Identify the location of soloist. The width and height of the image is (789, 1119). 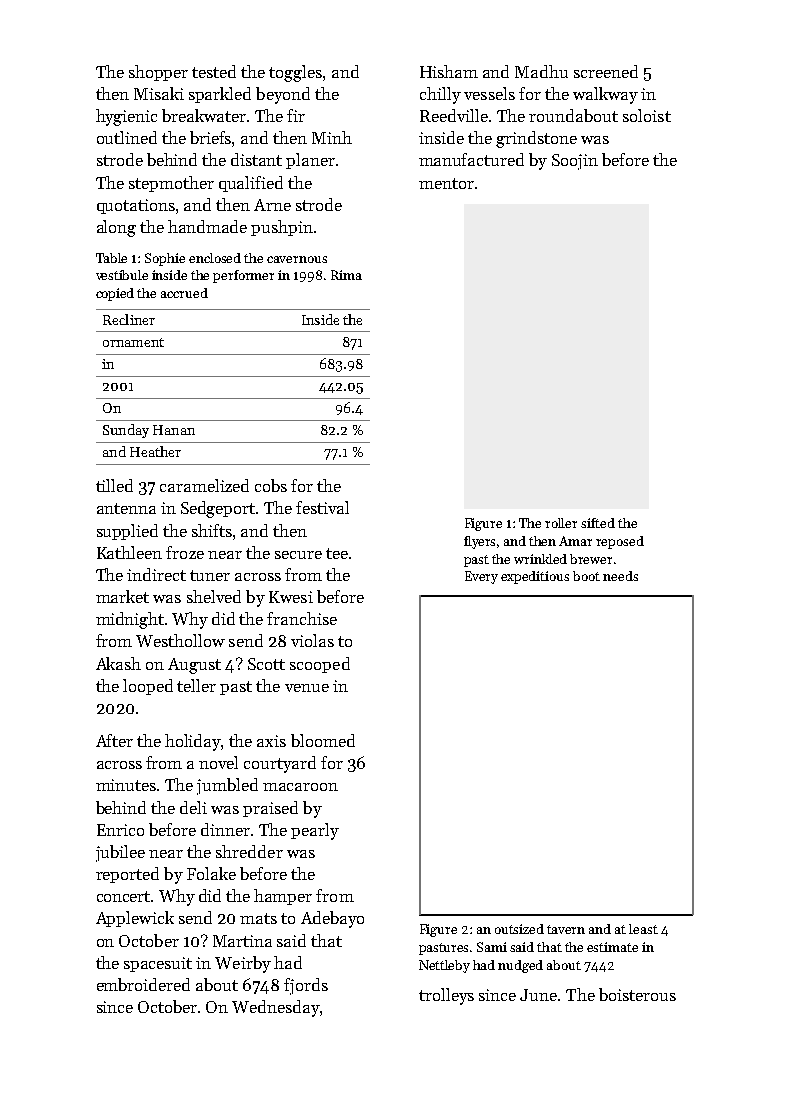
(647, 115).
